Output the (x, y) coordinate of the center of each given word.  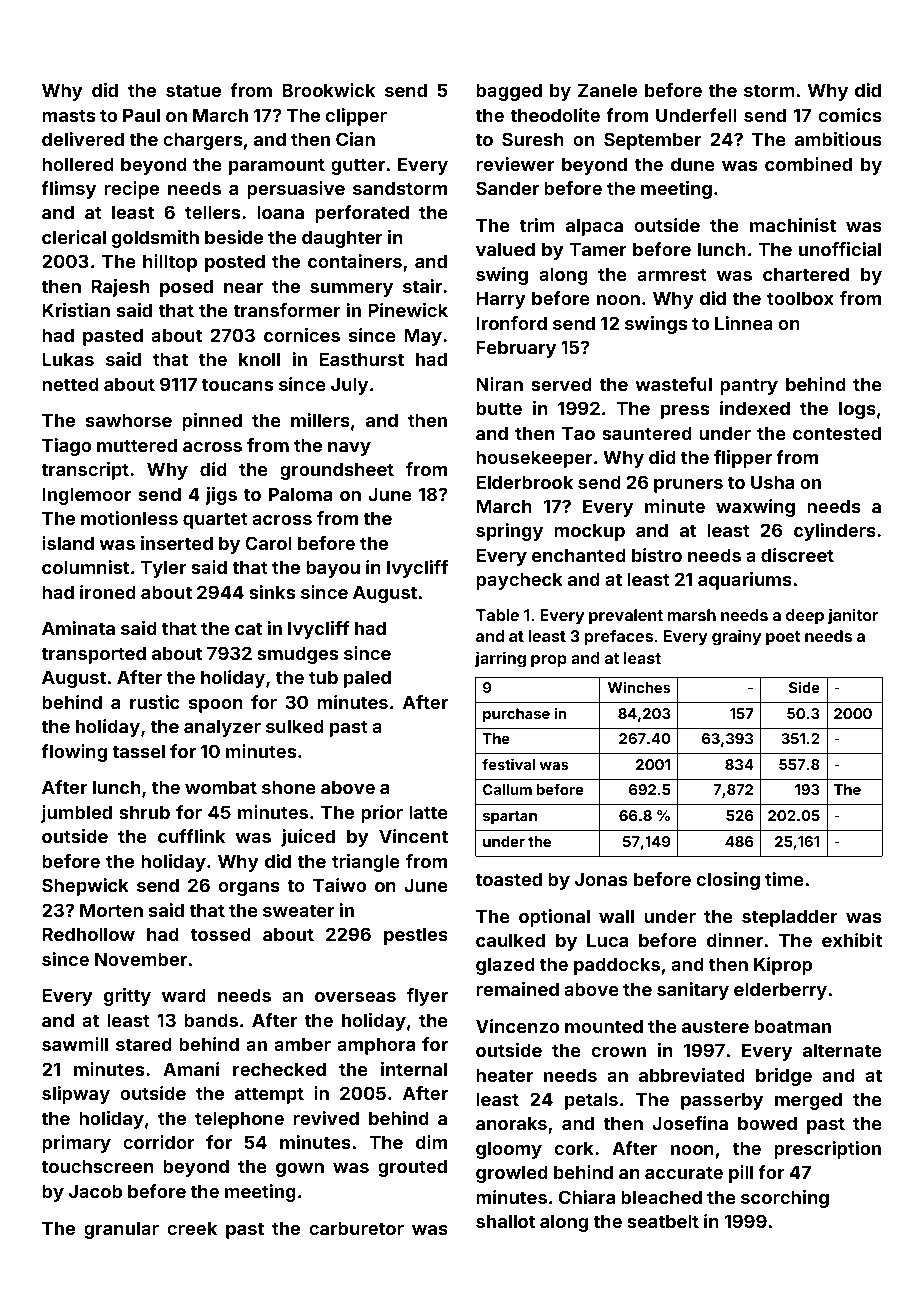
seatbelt (663, 1221)
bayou (333, 569)
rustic (155, 702)
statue (193, 90)
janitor (853, 616)
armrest (672, 274)
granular (121, 1230)
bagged (509, 92)
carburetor (356, 1228)
